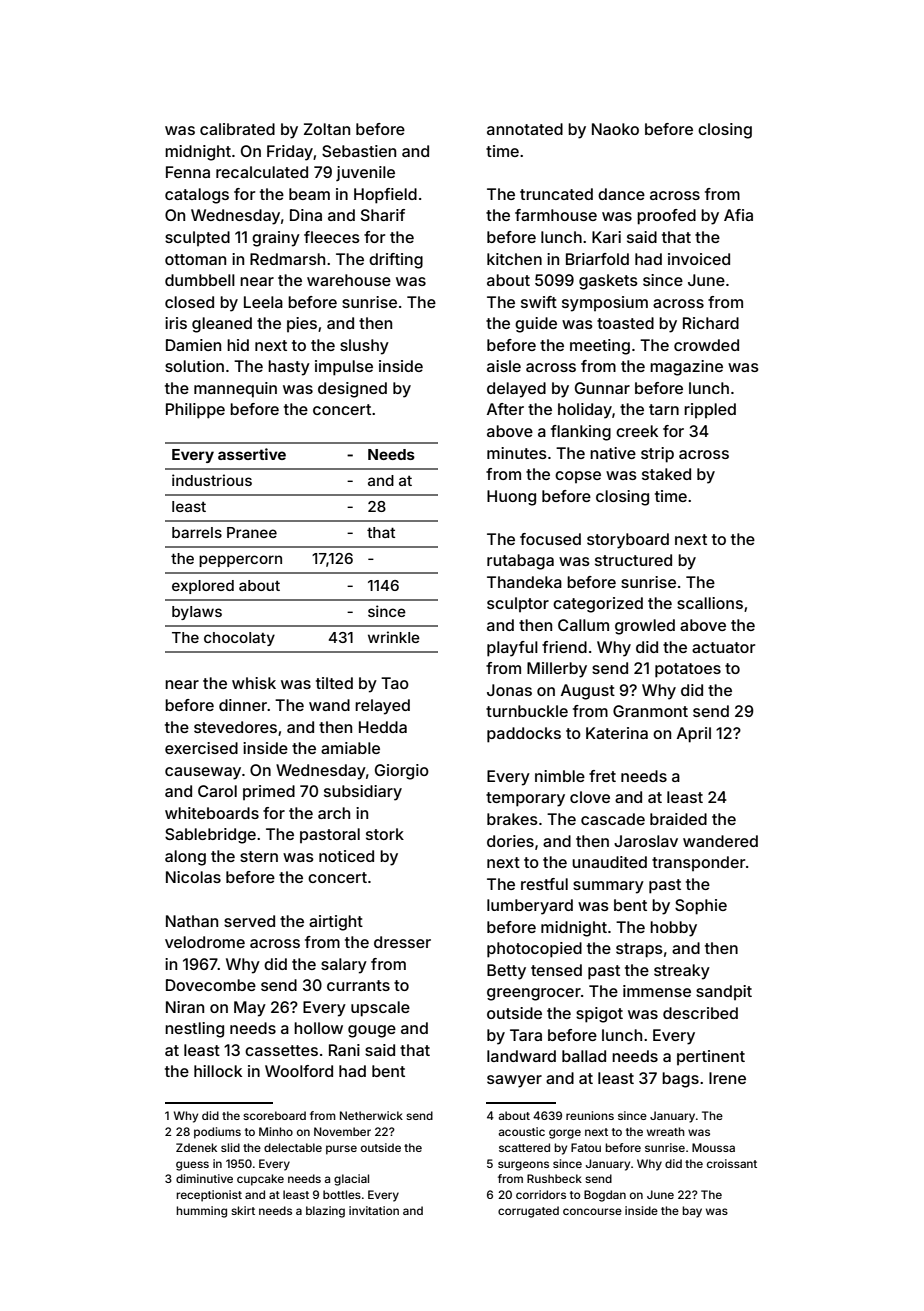 Image resolution: width=924 pixels, height=1311 pixels. Describe the element at coordinates (680, 1080) in the screenshot. I see `bags` at that location.
